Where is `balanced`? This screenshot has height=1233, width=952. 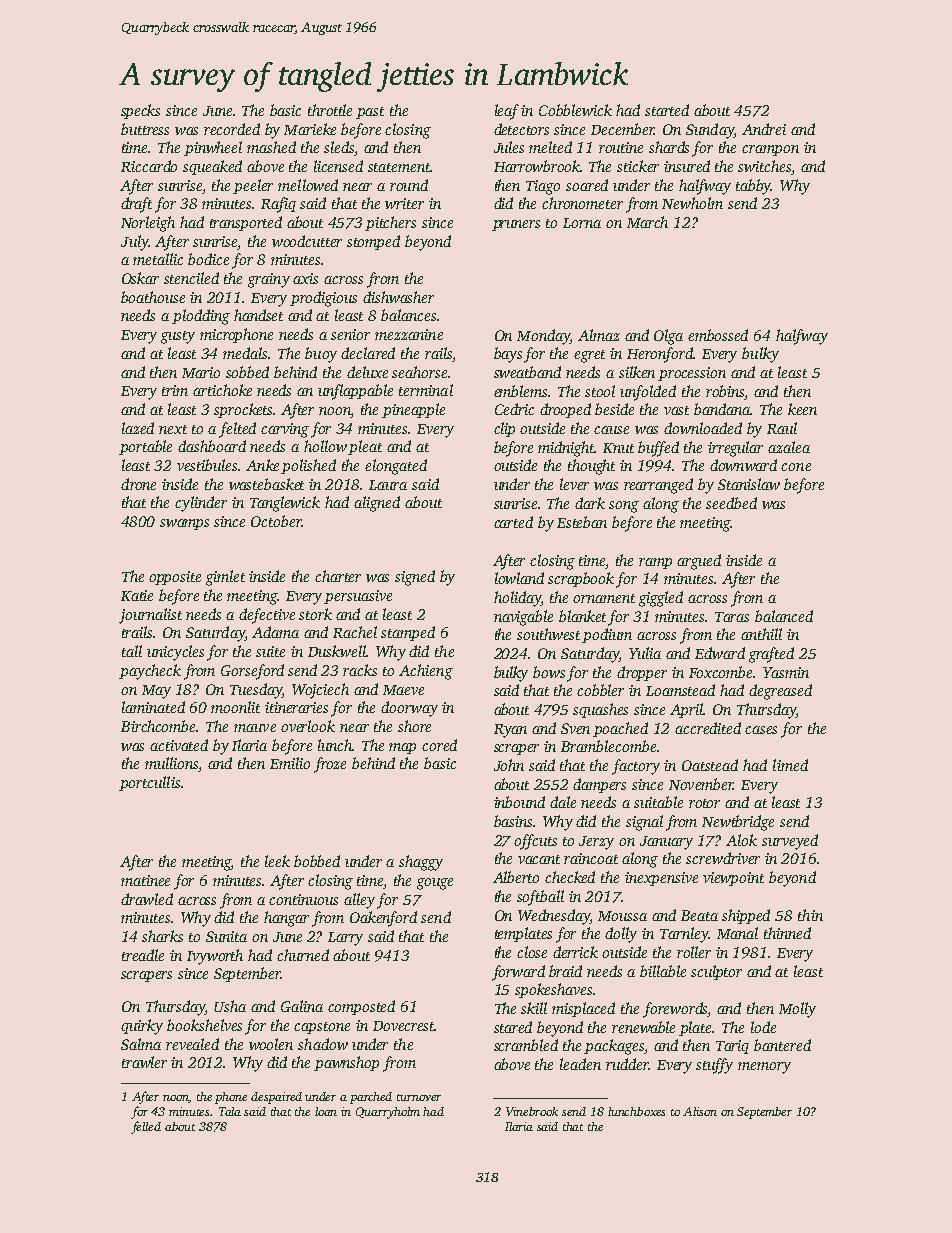
balanced is located at coordinates (784, 616).
